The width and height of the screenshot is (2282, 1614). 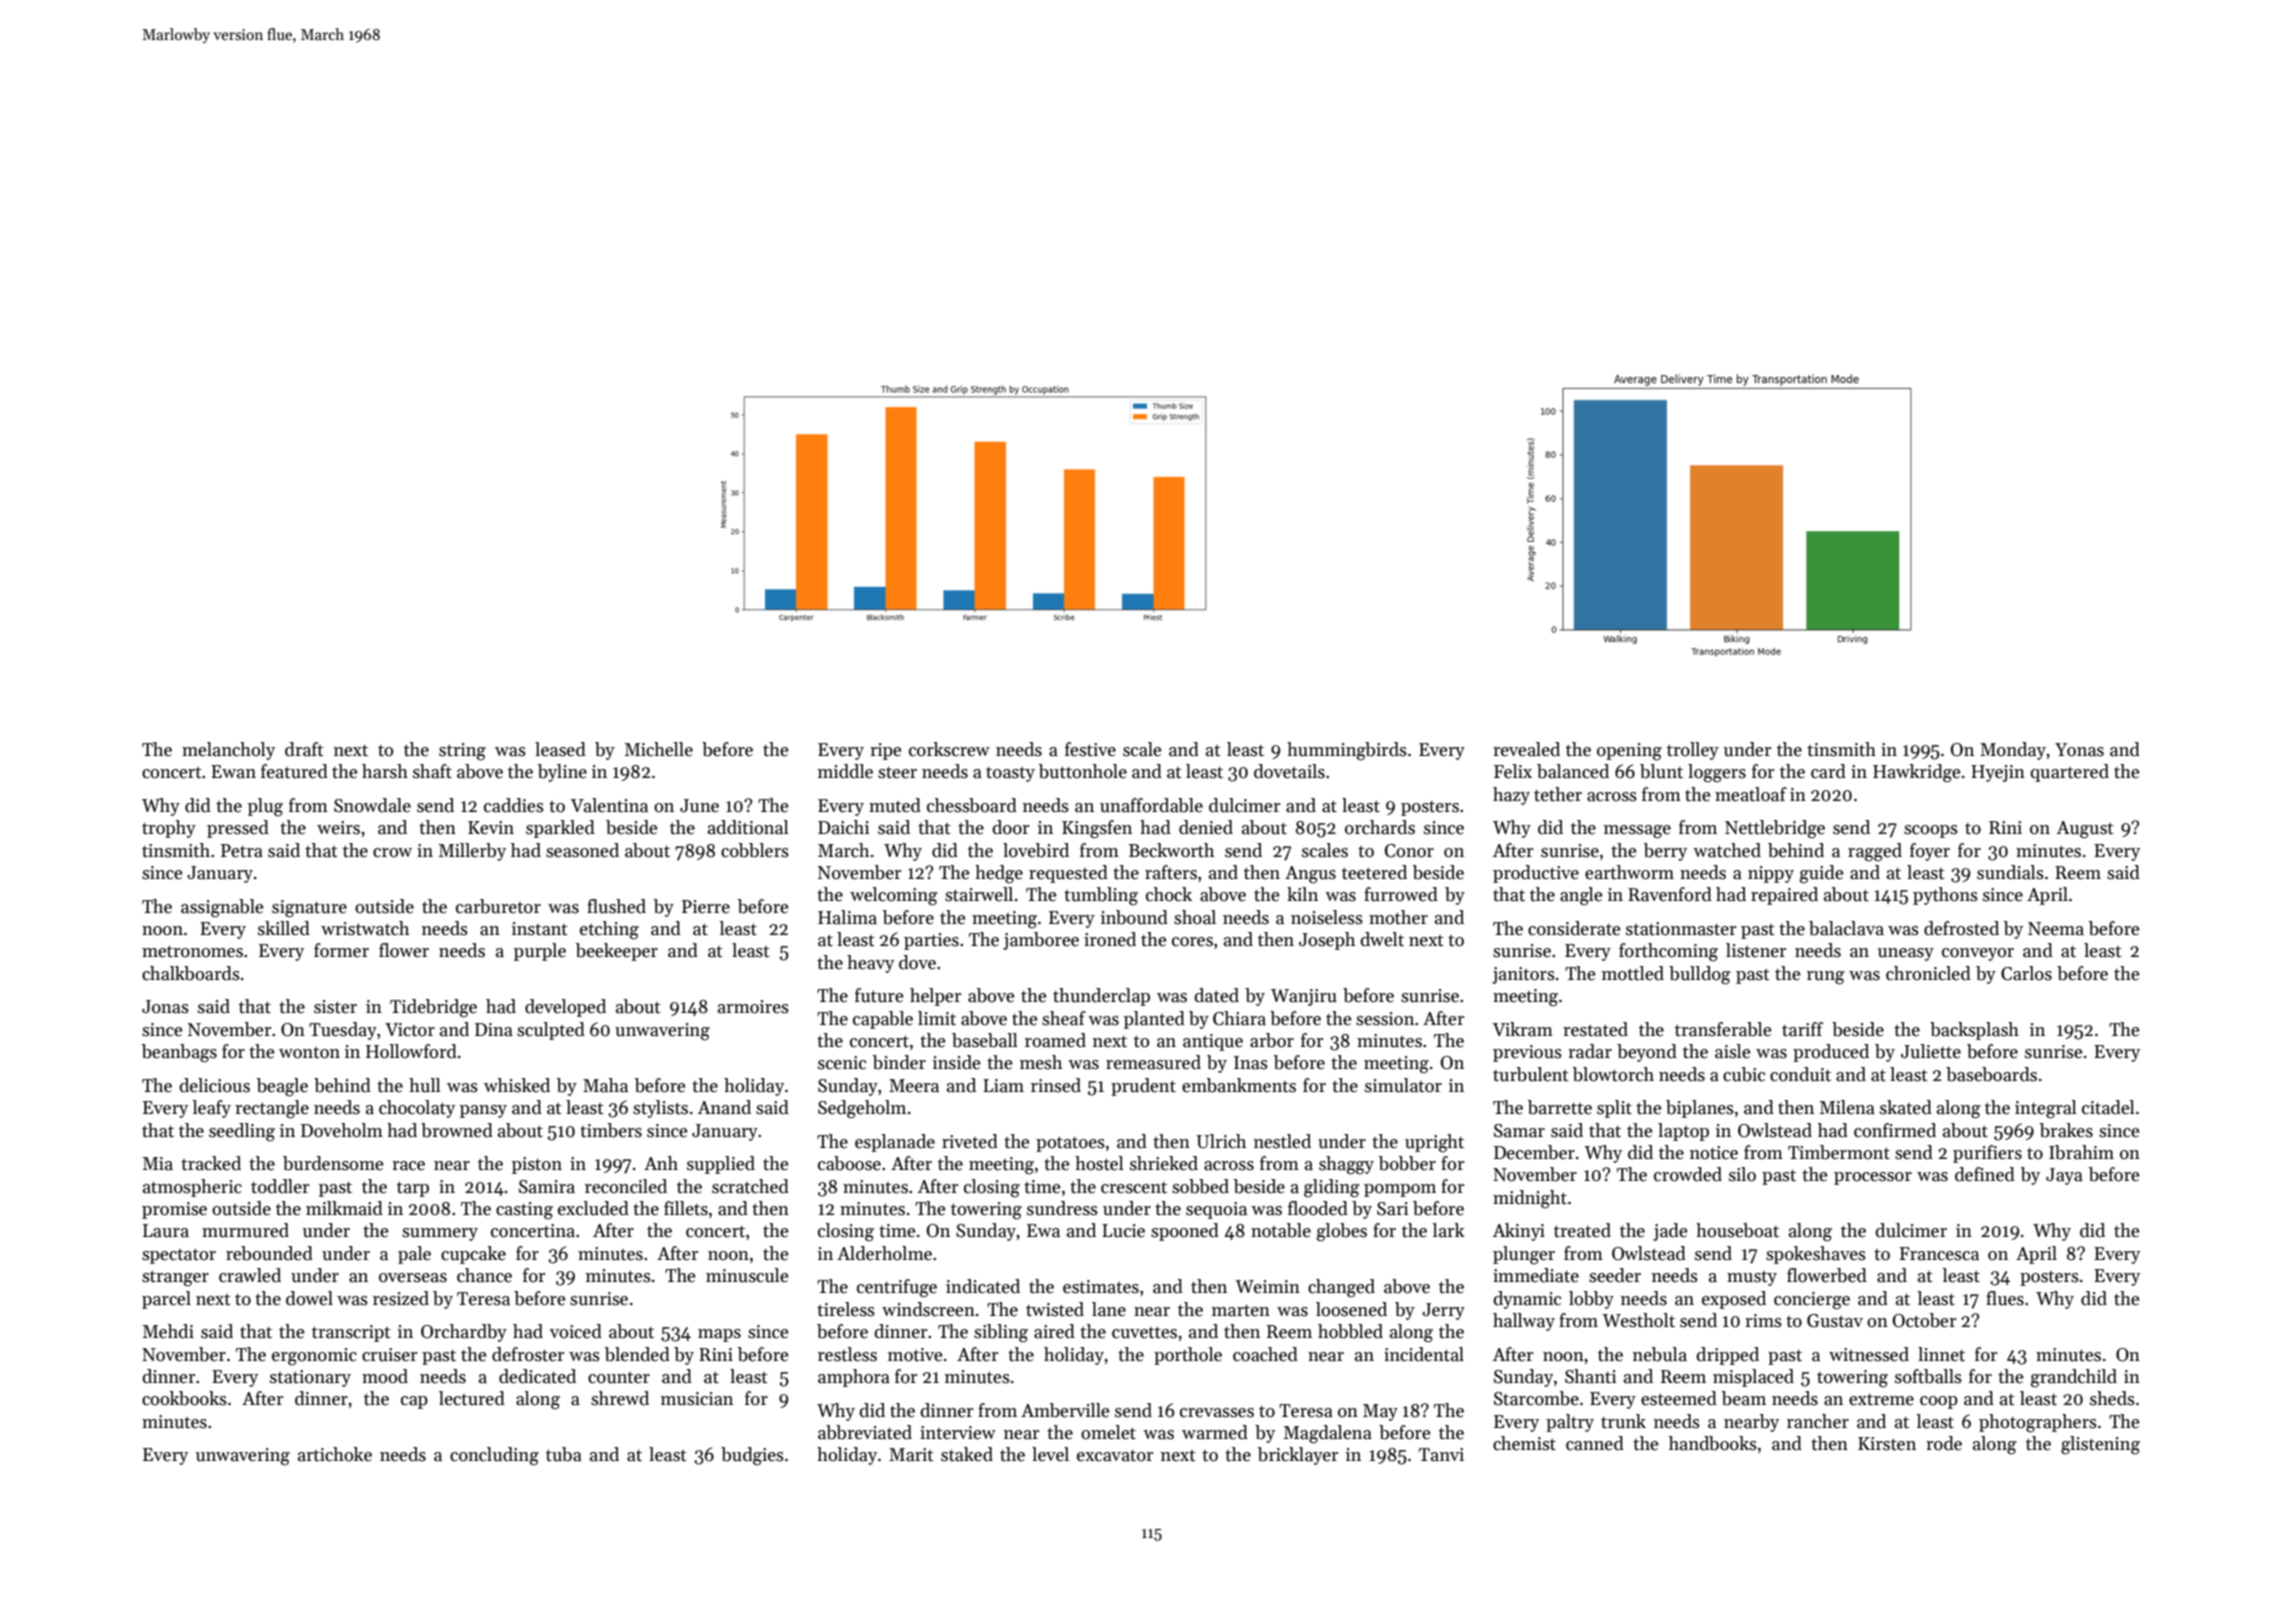 I want to click on fillets, so click(x=686, y=1208).
